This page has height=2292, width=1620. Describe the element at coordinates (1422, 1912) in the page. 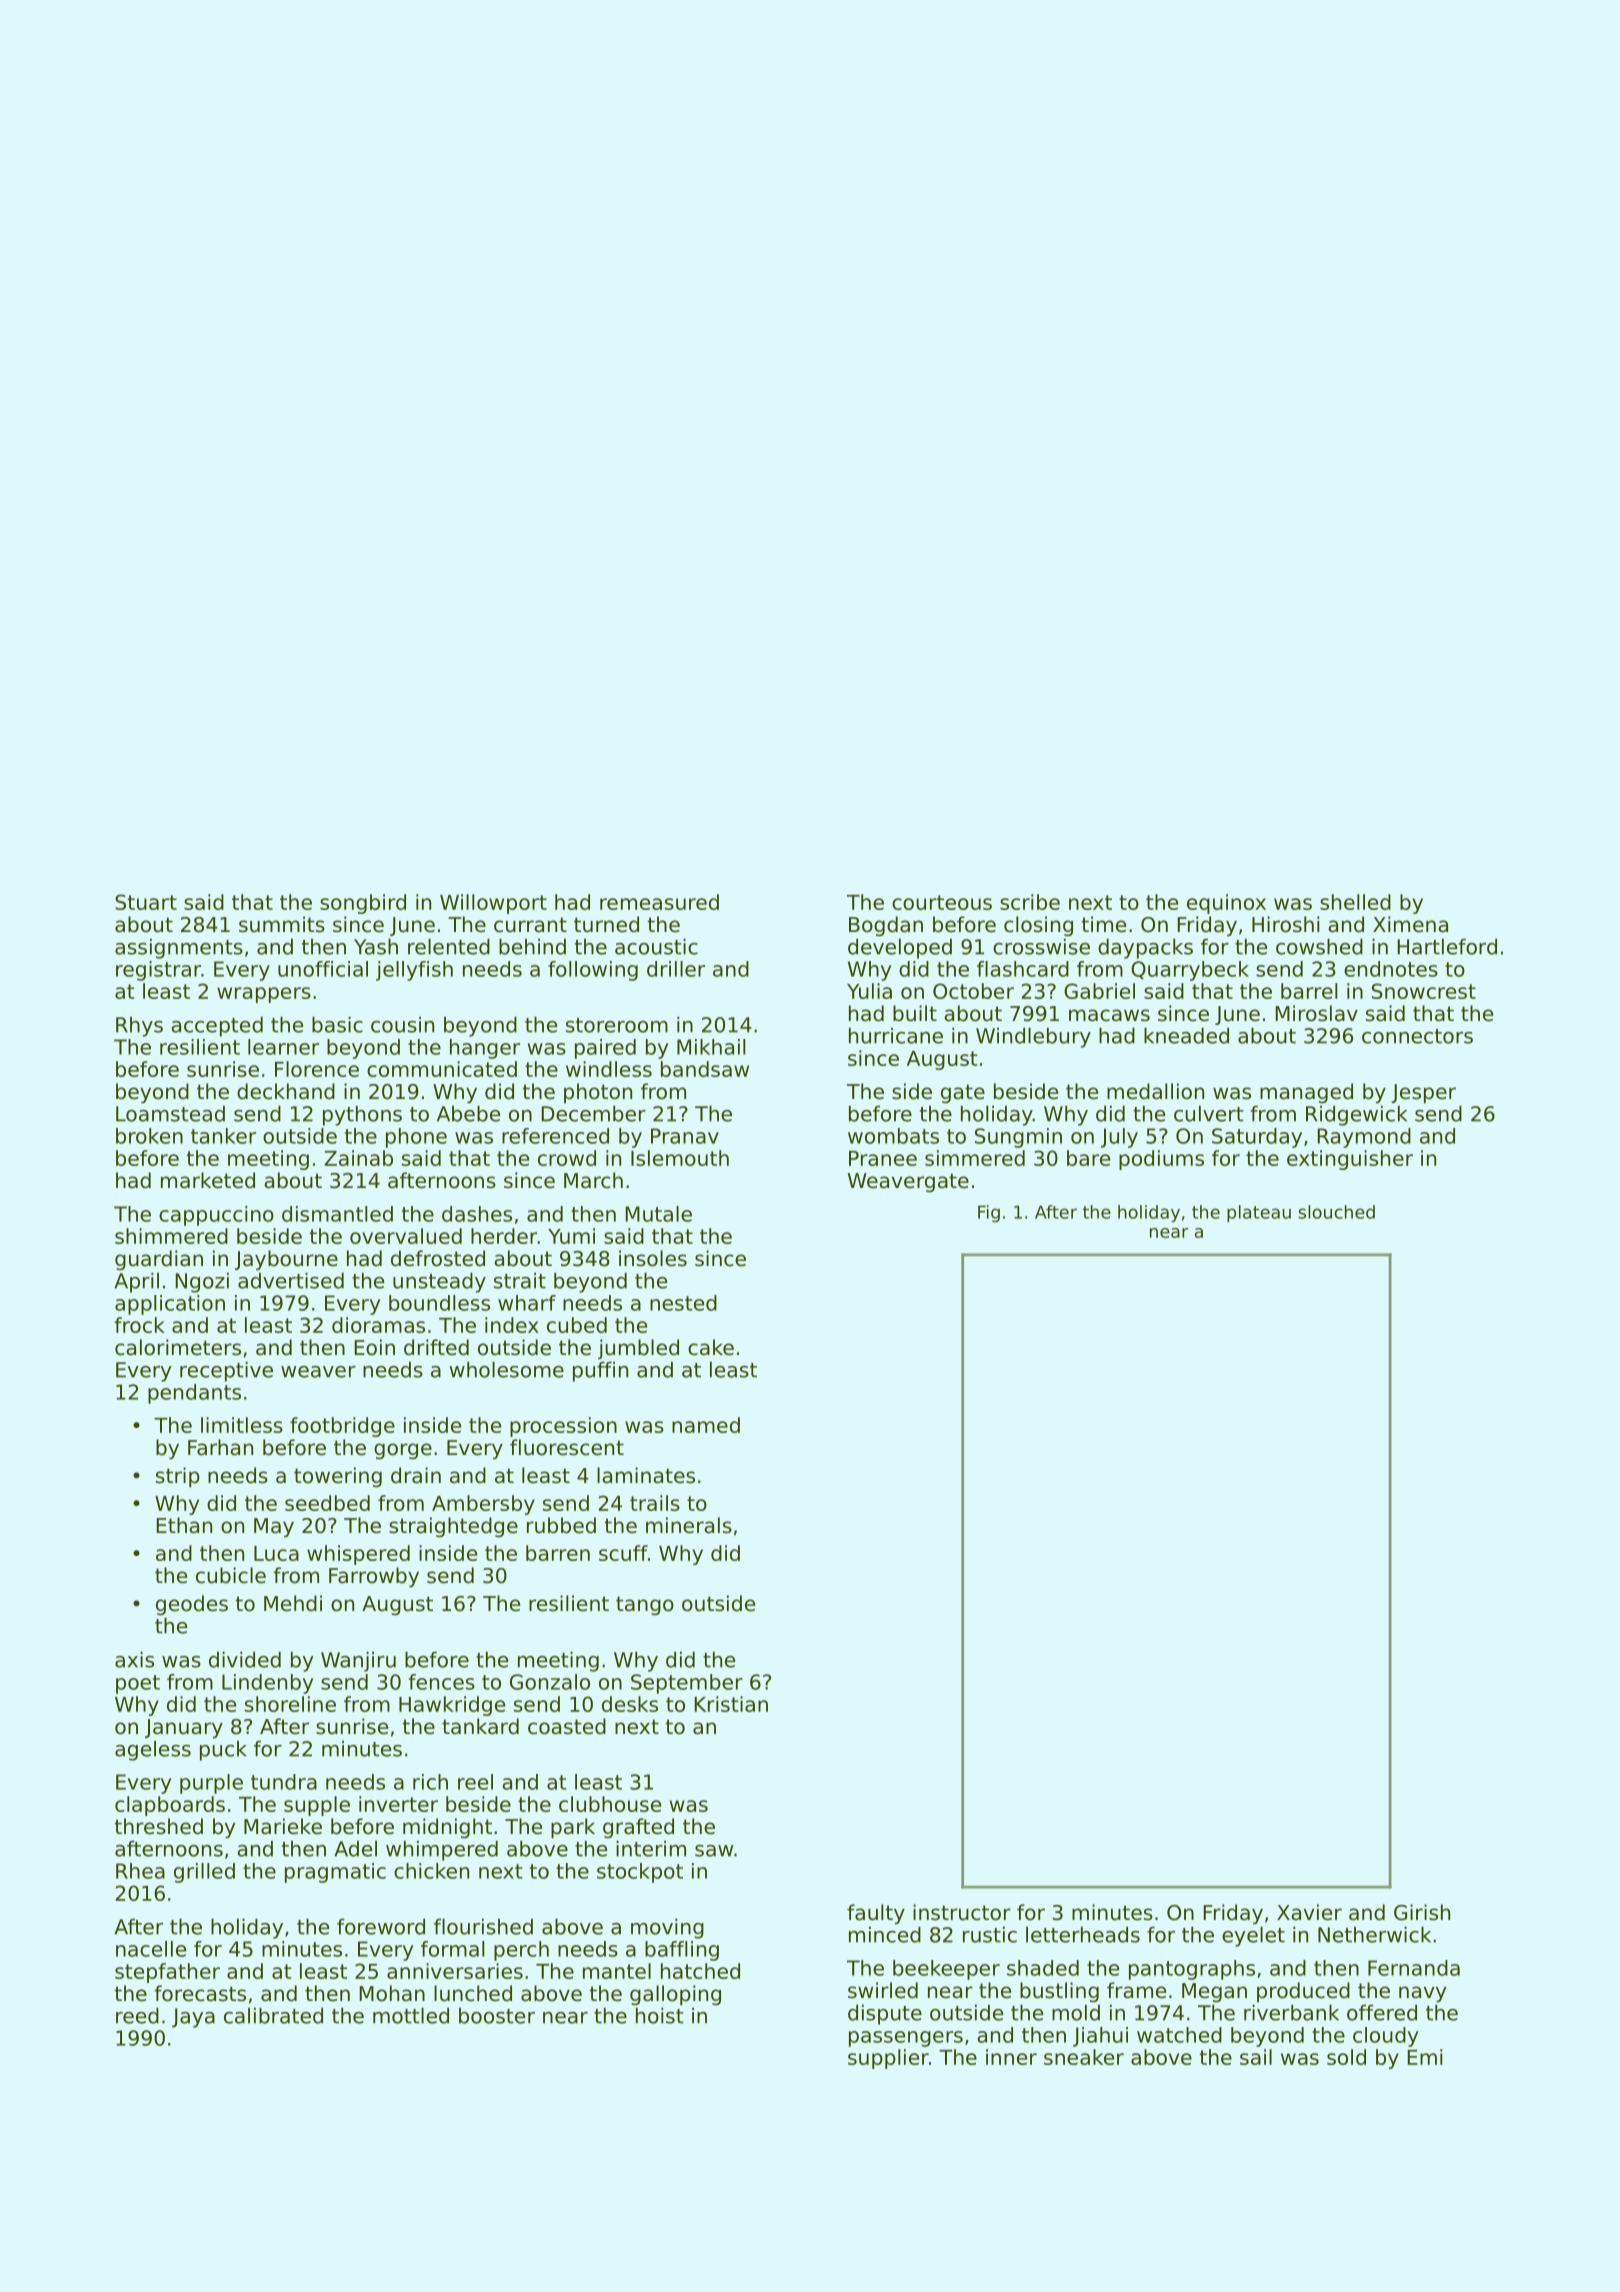

I see `Girish` at that location.
